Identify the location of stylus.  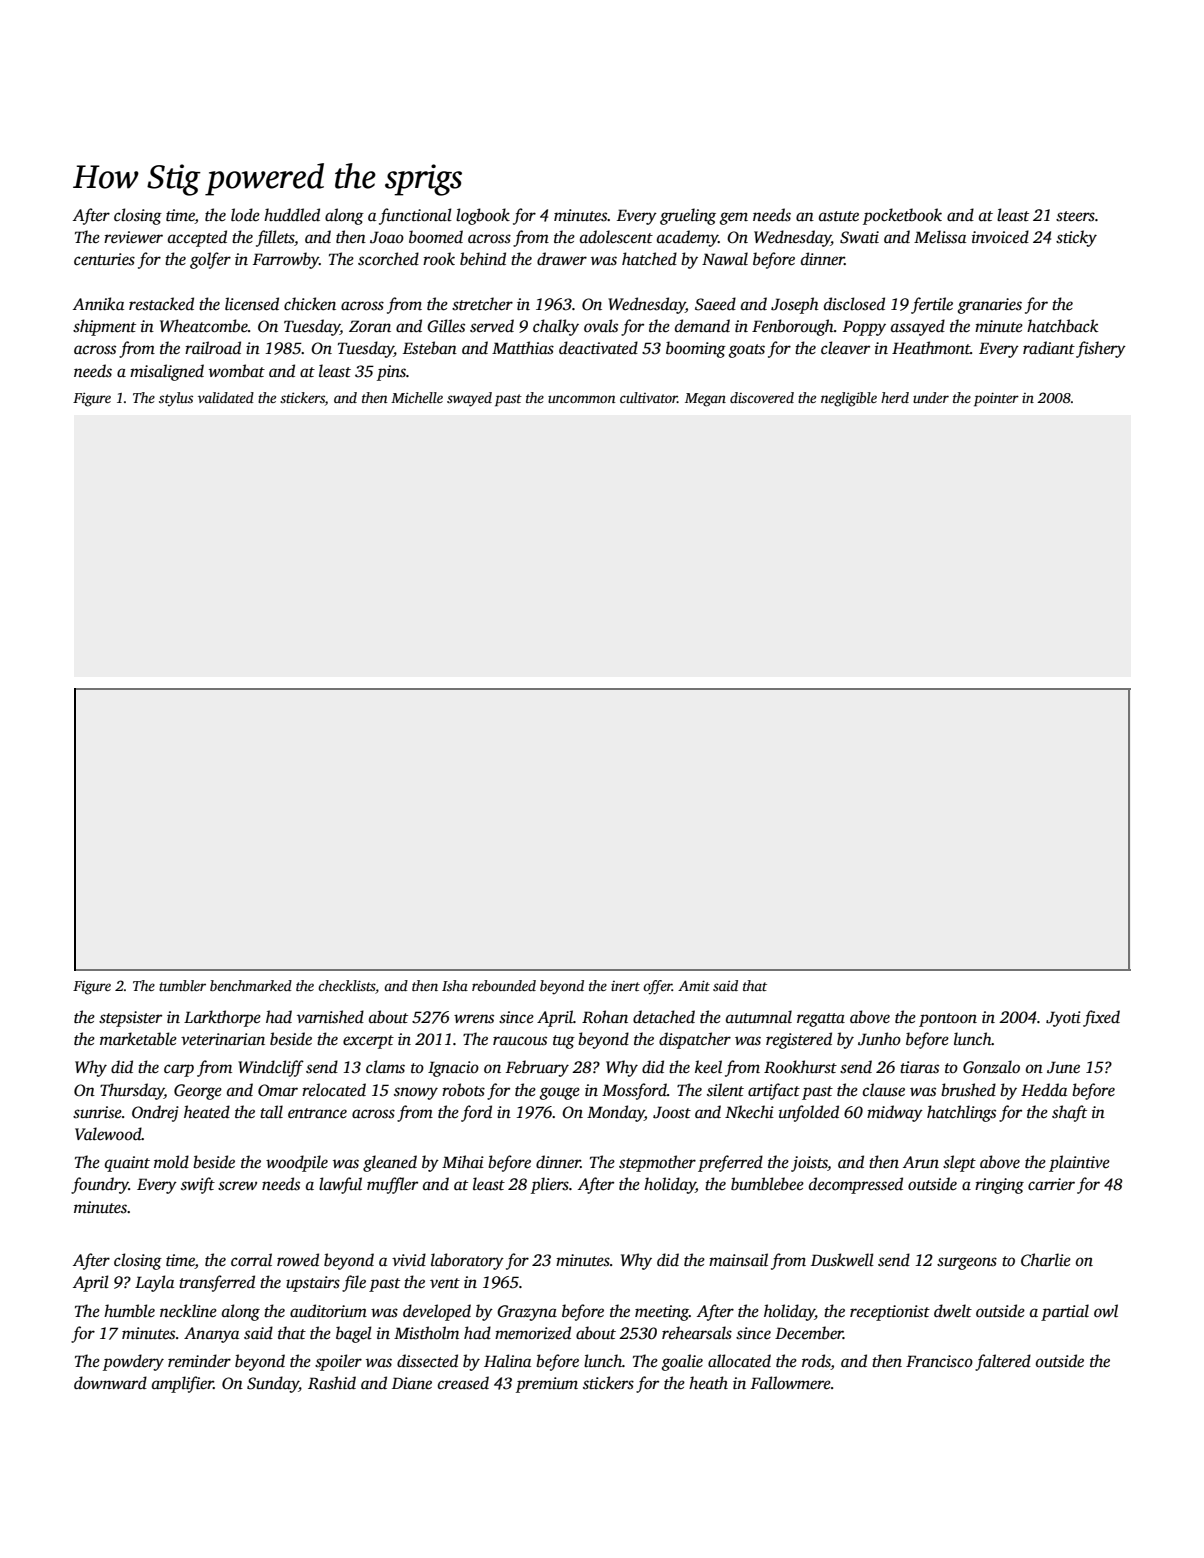
(176, 399).
